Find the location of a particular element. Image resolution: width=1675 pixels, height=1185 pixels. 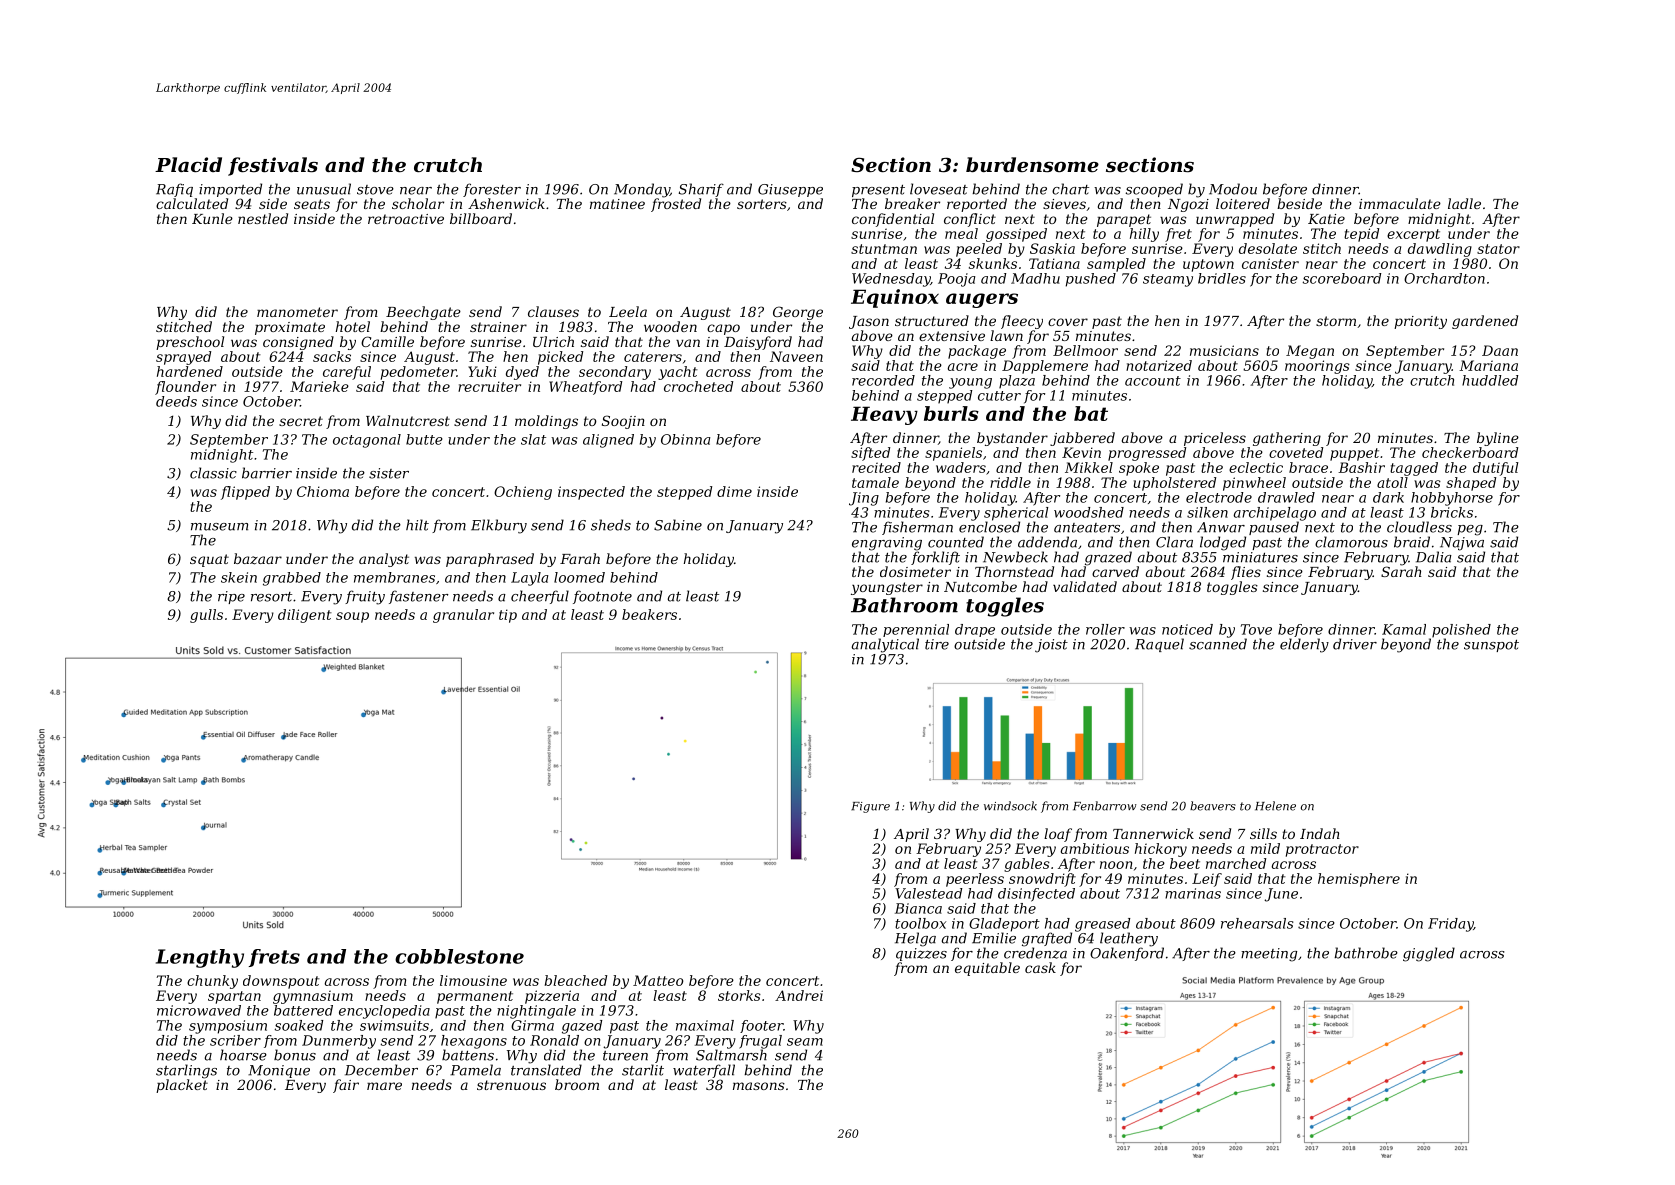

Sharif is located at coordinates (701, 190).
